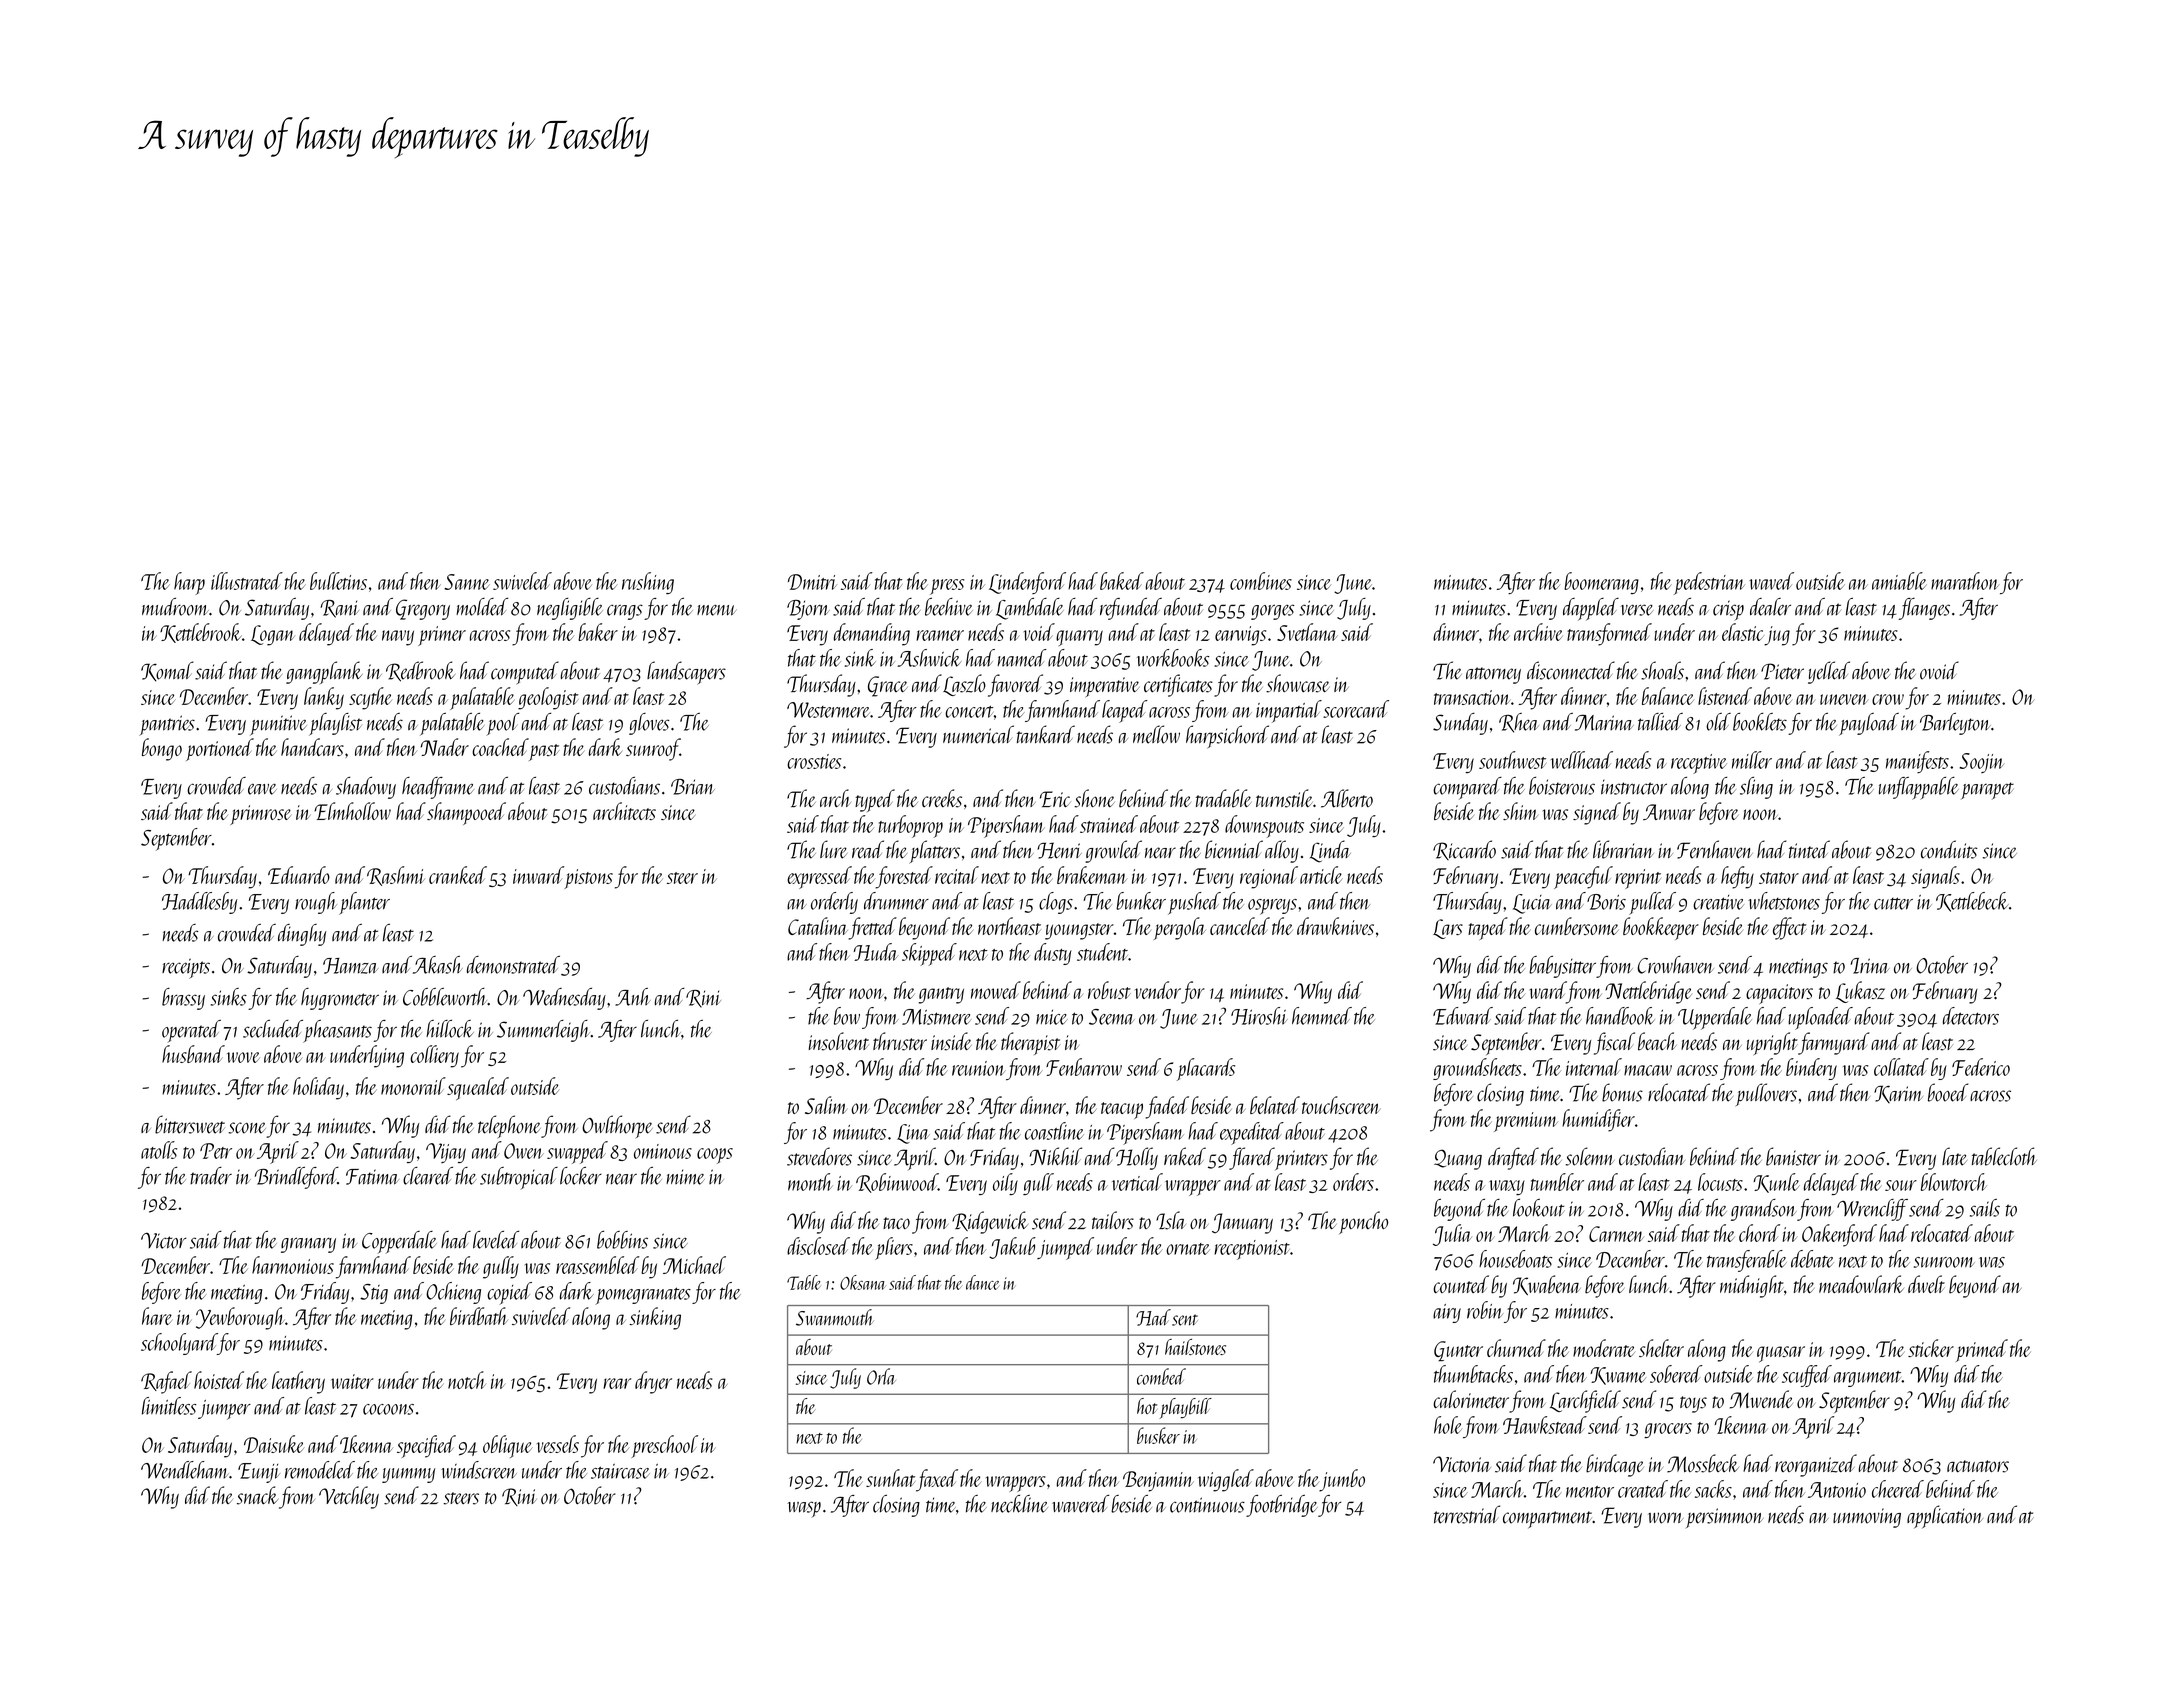  What do you see at coordinates (349, 1497) in the screenshot?
I see `Vetchley` at bounding box center [349, 1497].
